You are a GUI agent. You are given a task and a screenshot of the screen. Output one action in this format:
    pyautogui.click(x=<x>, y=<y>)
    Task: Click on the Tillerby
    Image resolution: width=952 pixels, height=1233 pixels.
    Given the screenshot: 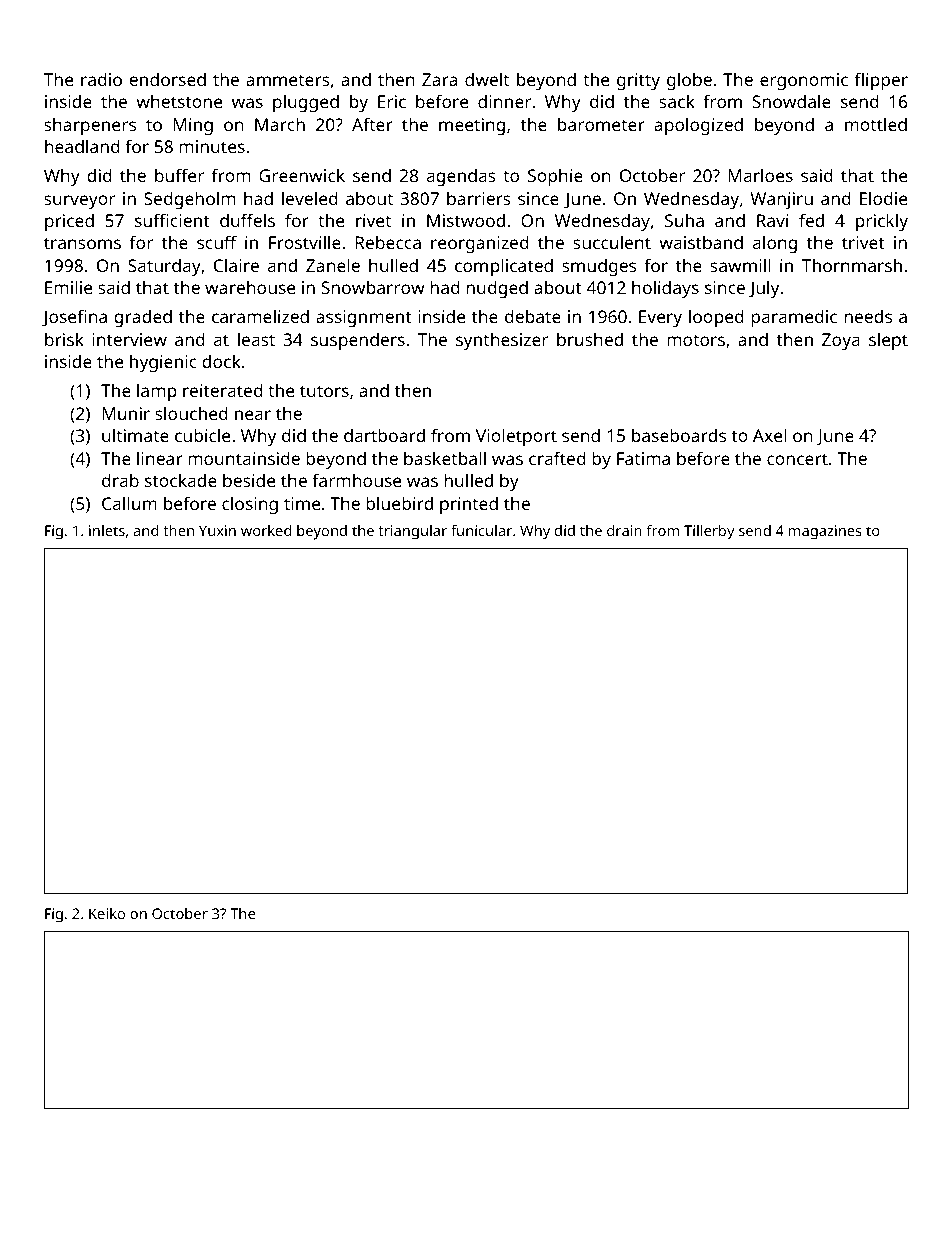 What is the action you would take?
    pyautogui.click(x=709, y=532)
